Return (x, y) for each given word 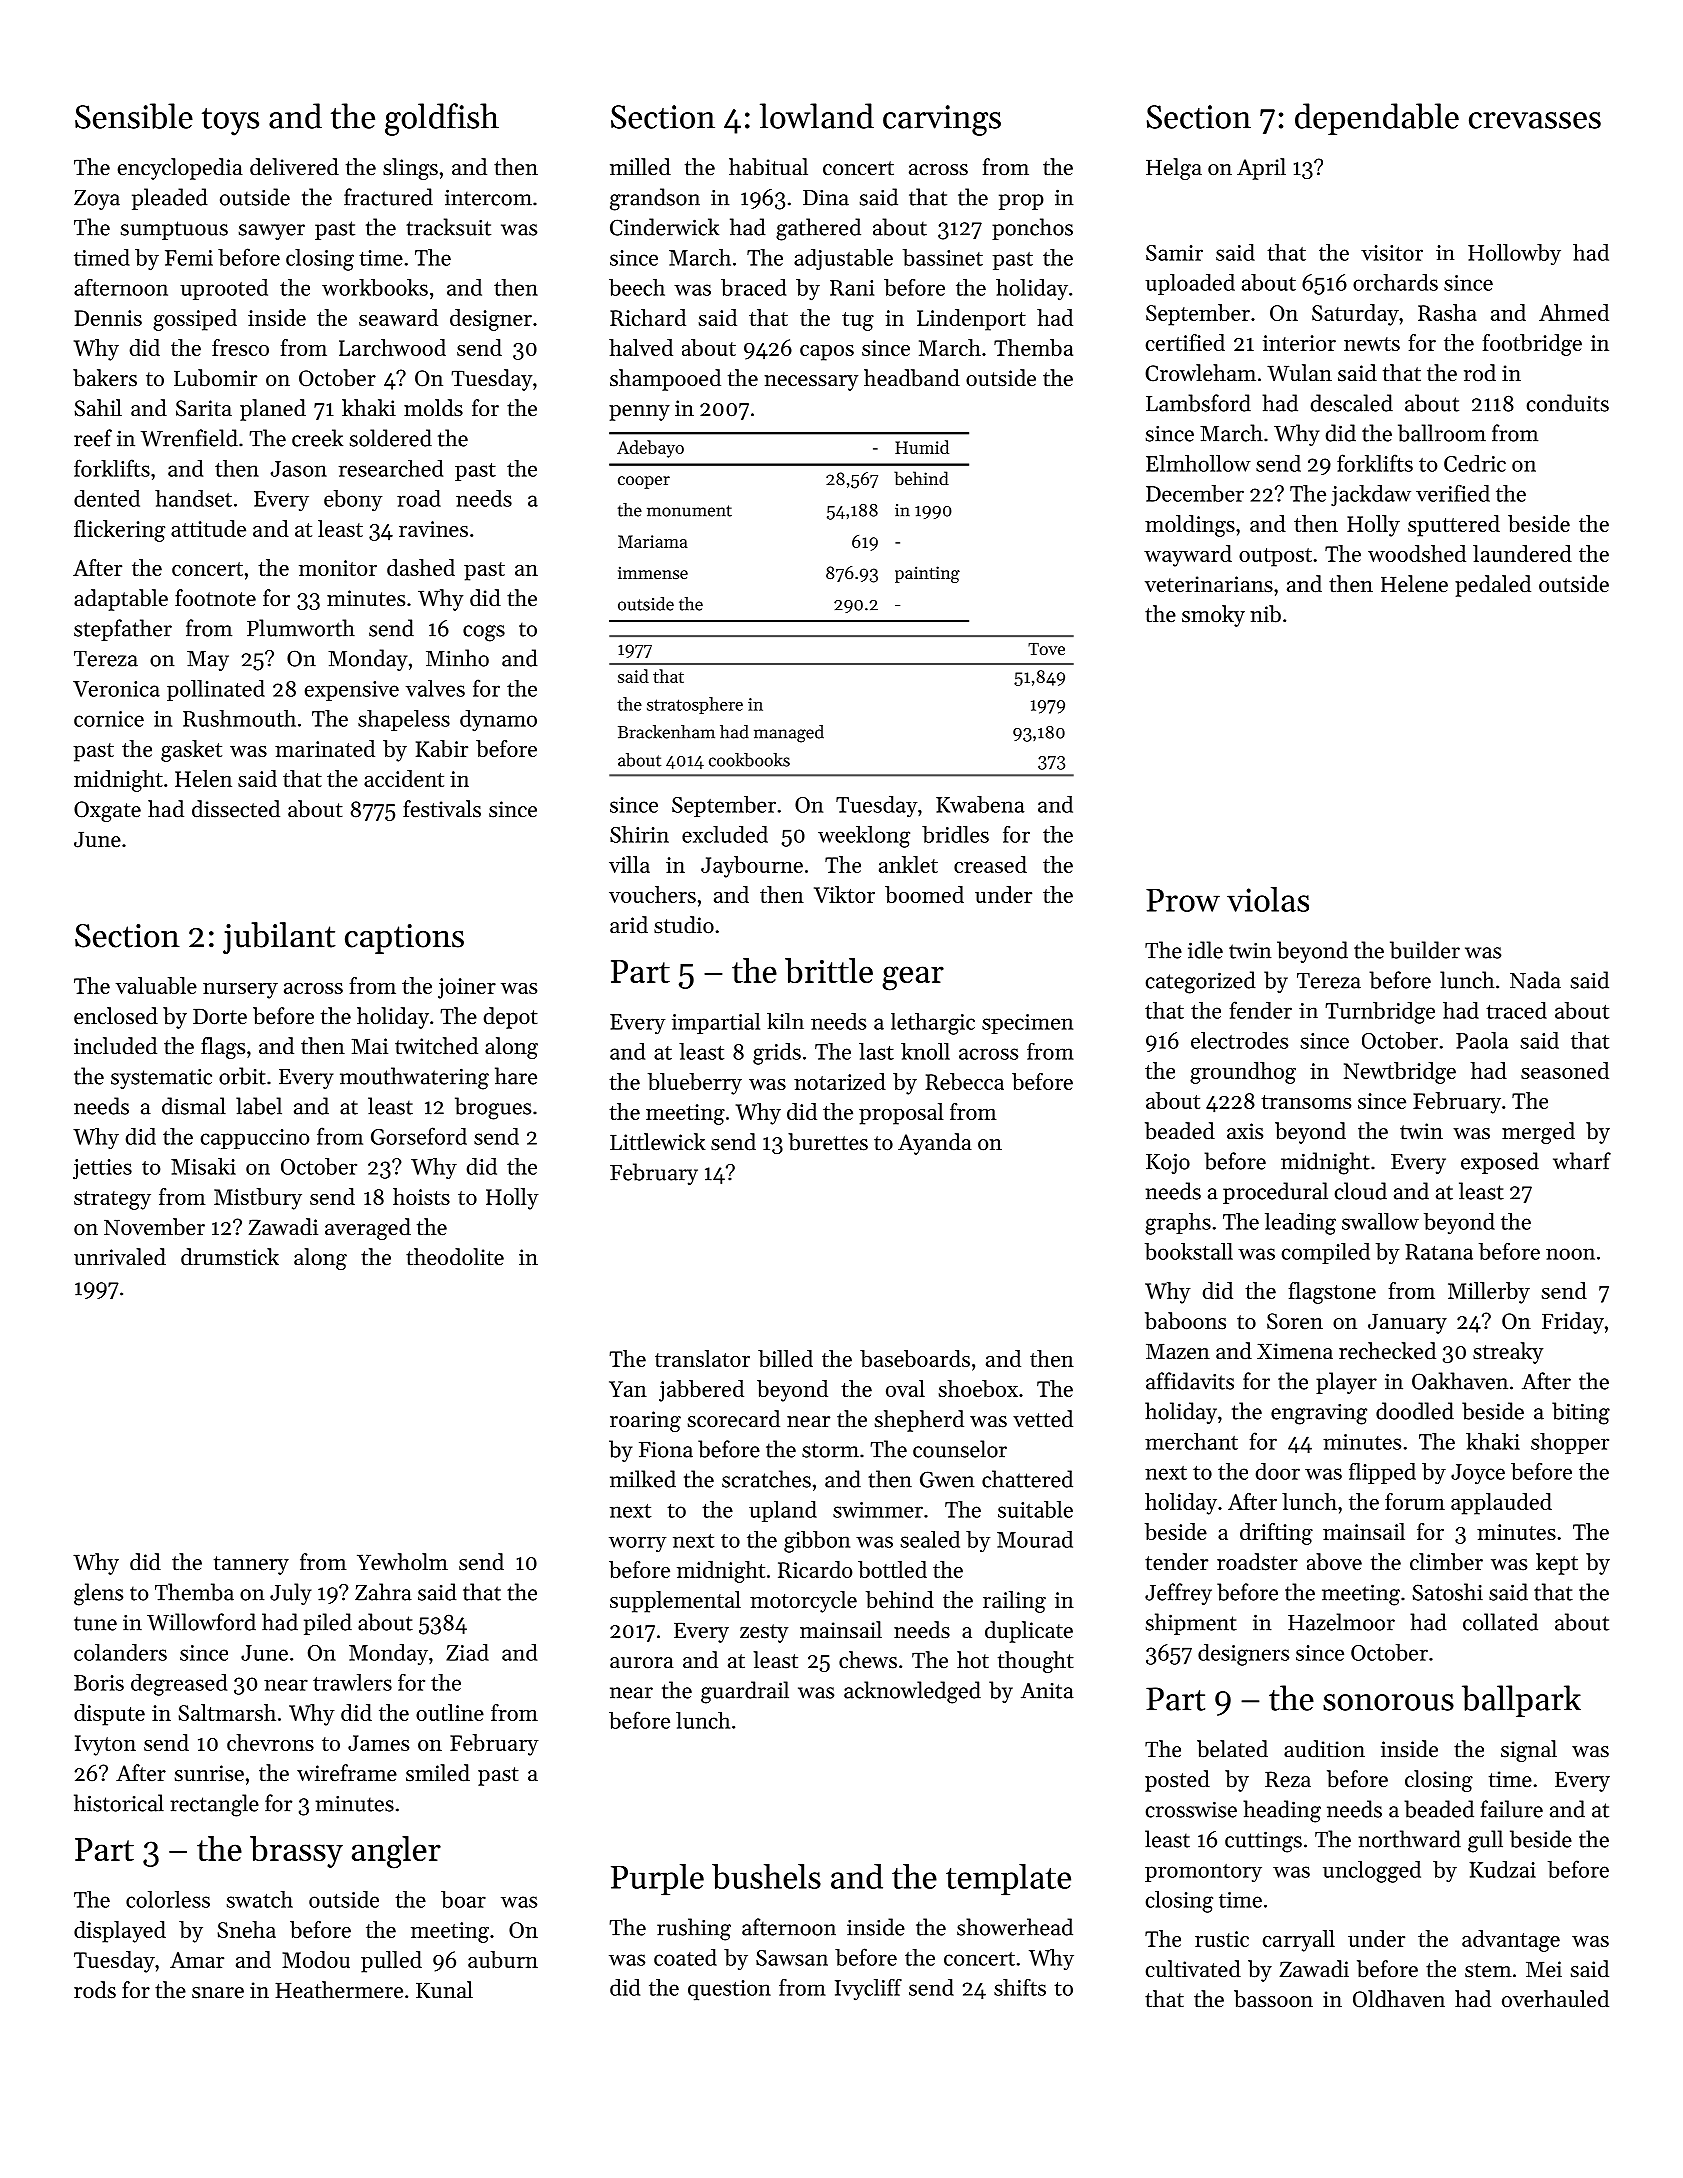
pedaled (1493, 586)
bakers (105, 378)
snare (218, 1993)
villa (629, 864)
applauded (1501, 1504)
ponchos (1032, 229)
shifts (1020, 1987)
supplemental (675, 1602)
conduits (1568, 403)
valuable (156, 985)
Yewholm (402, 1562)
